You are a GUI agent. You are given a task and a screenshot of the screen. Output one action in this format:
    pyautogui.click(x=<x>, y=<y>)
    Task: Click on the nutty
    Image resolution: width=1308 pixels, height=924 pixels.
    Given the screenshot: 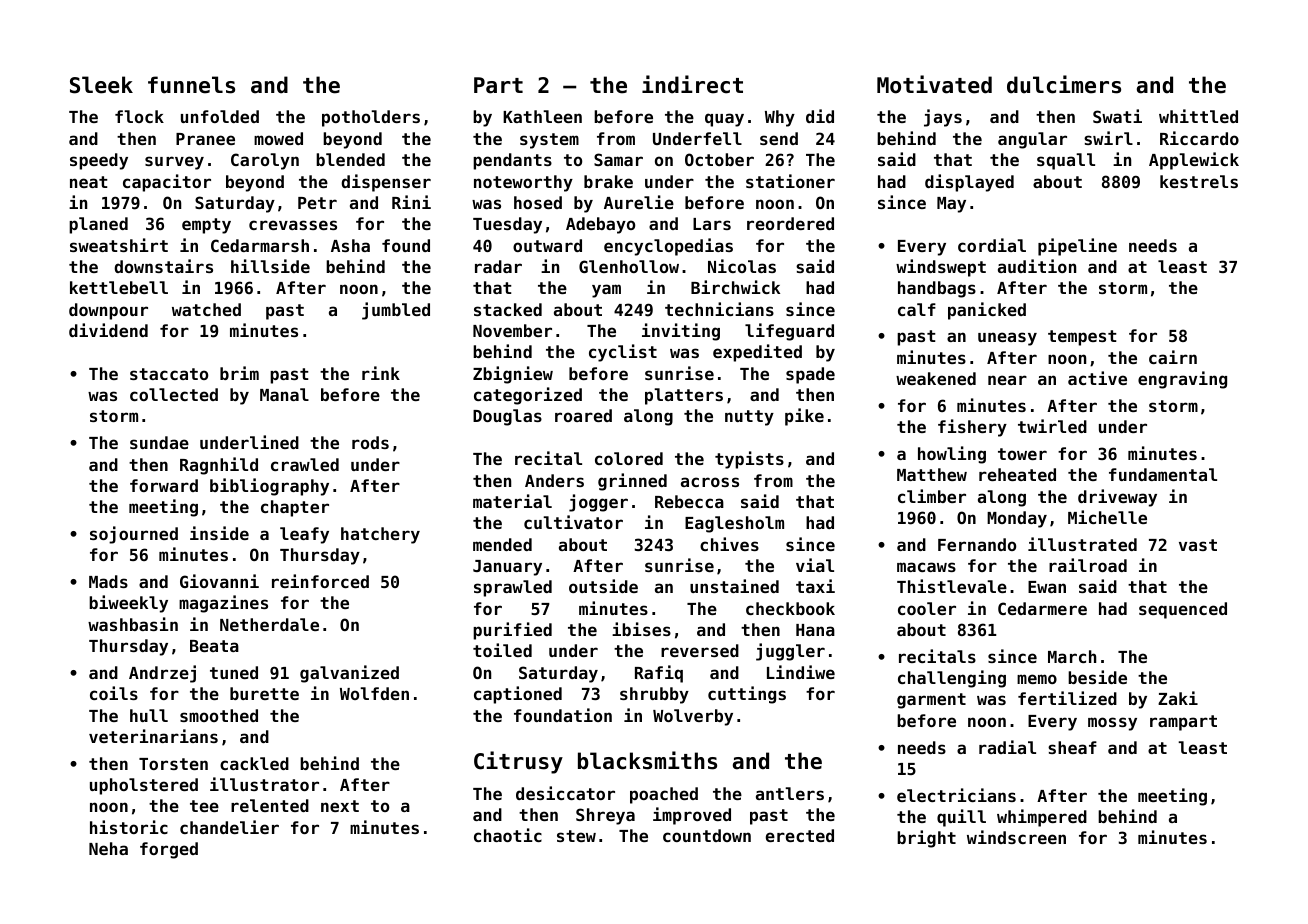 What is the action you would take?
    pyautogui.click(x=749, y=418)
